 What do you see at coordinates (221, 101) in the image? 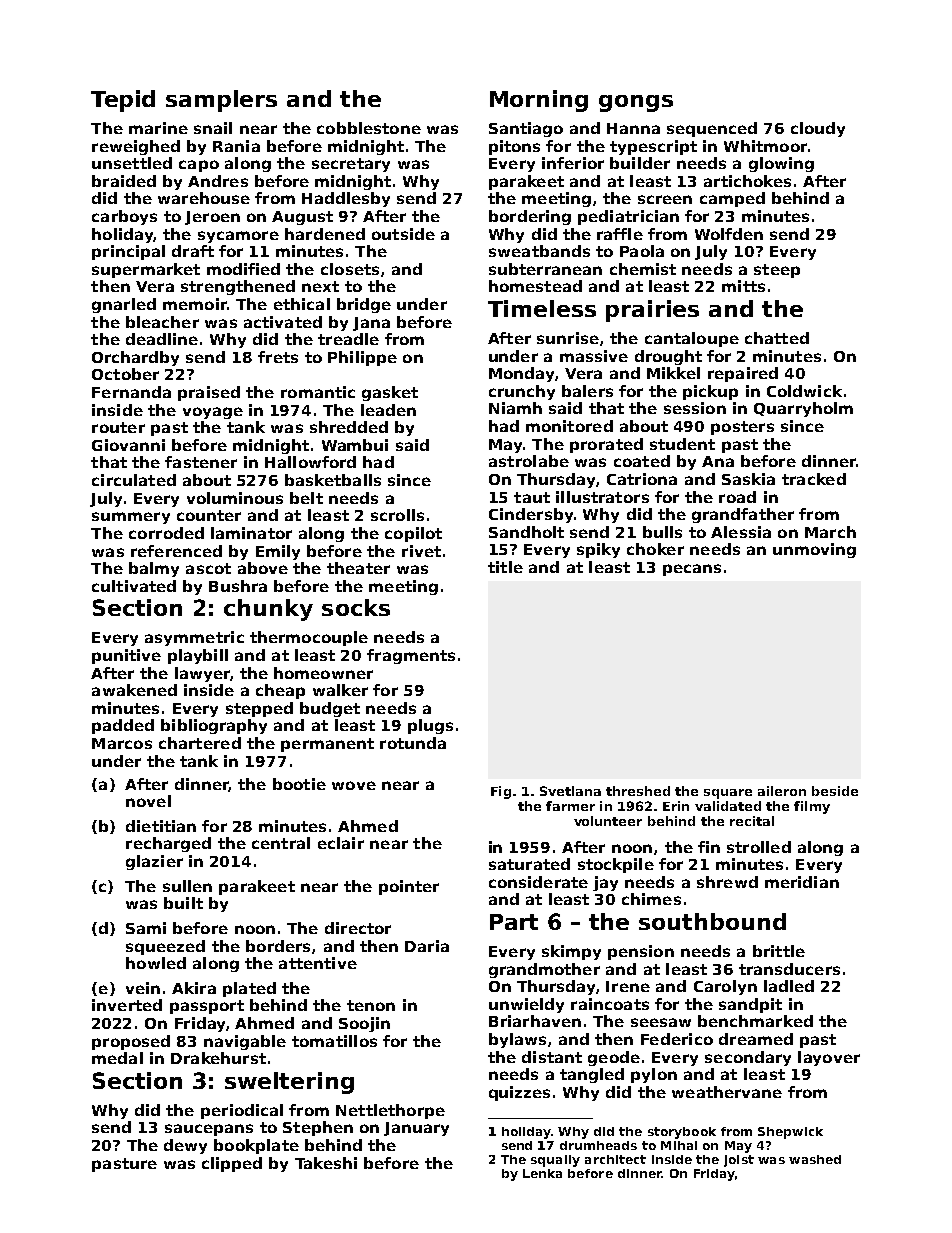
I see `samplers` at bounding box center [221, 101].
